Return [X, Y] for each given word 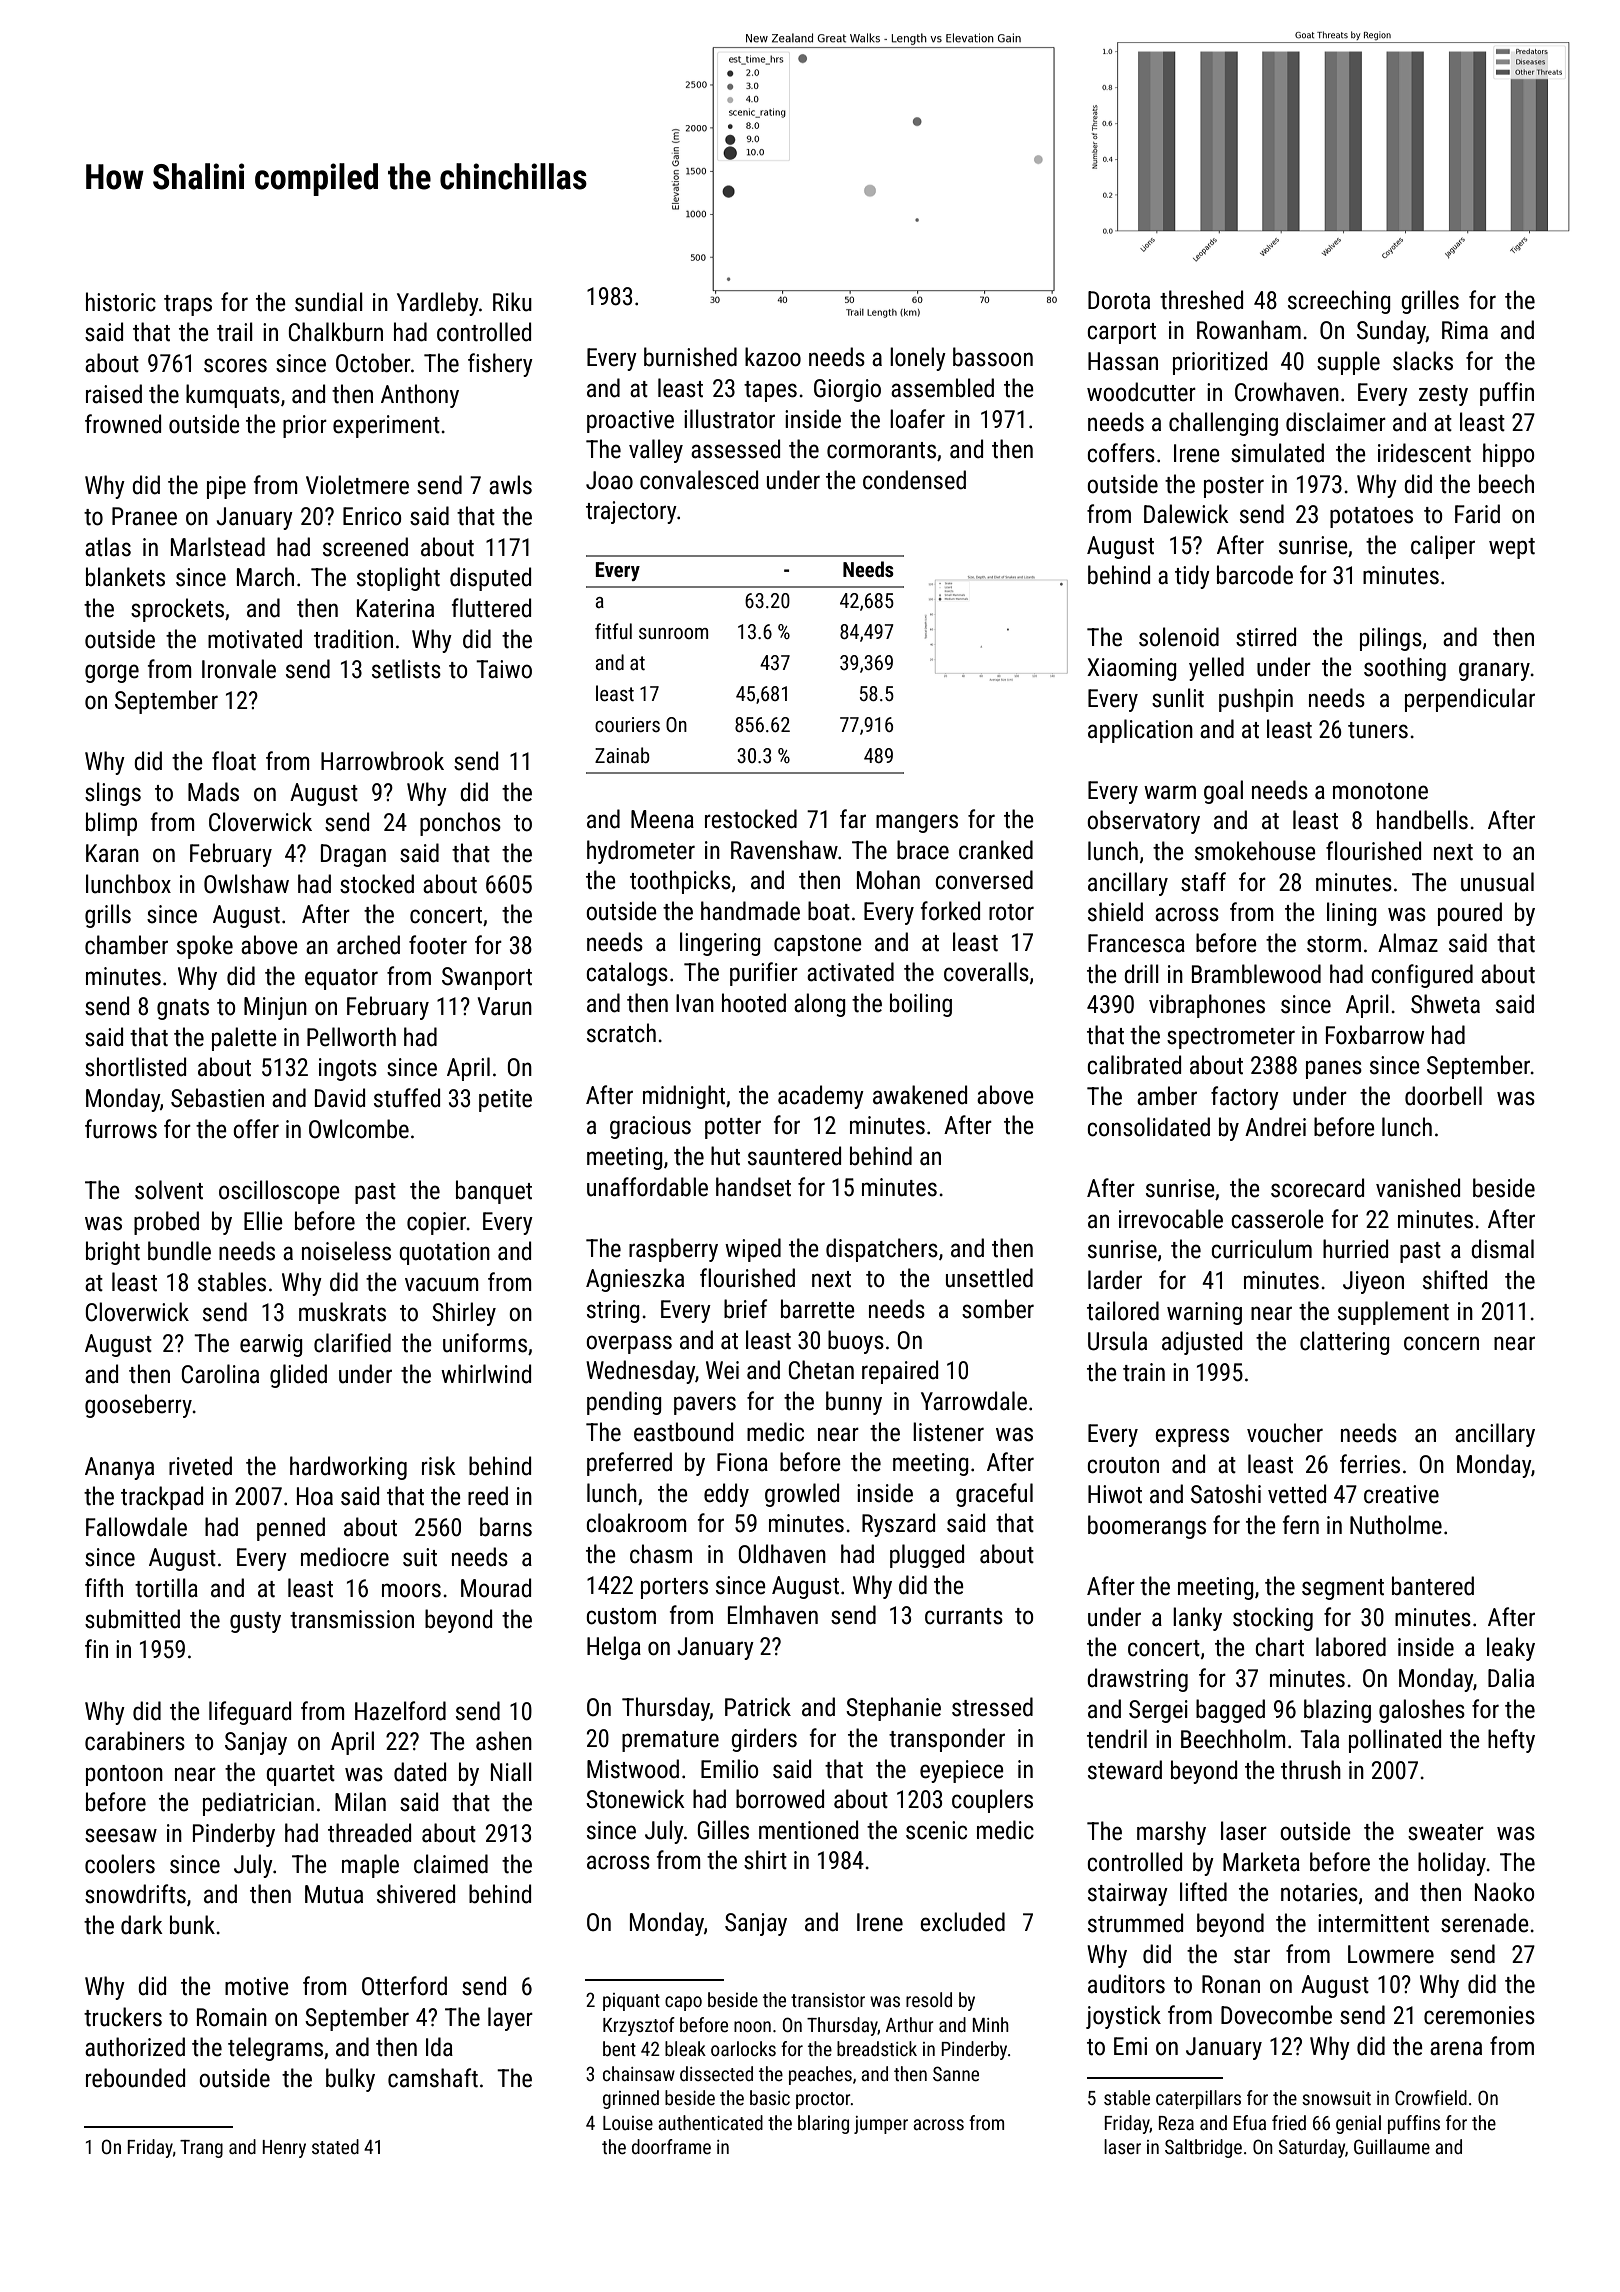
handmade [750, 911]
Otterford [404, 1986]
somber [998, 1309]
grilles [1430, 302]
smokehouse [1255, 851]
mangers [917, 823]
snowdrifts [135, 1894]
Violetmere [357, 485]
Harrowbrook [382, 761]
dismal [1502, 1249]
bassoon [993, 357]
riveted [200, 1466]
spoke [205, 947]
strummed [1135, 1923]
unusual [1497, 882]
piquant [631, 2002]
